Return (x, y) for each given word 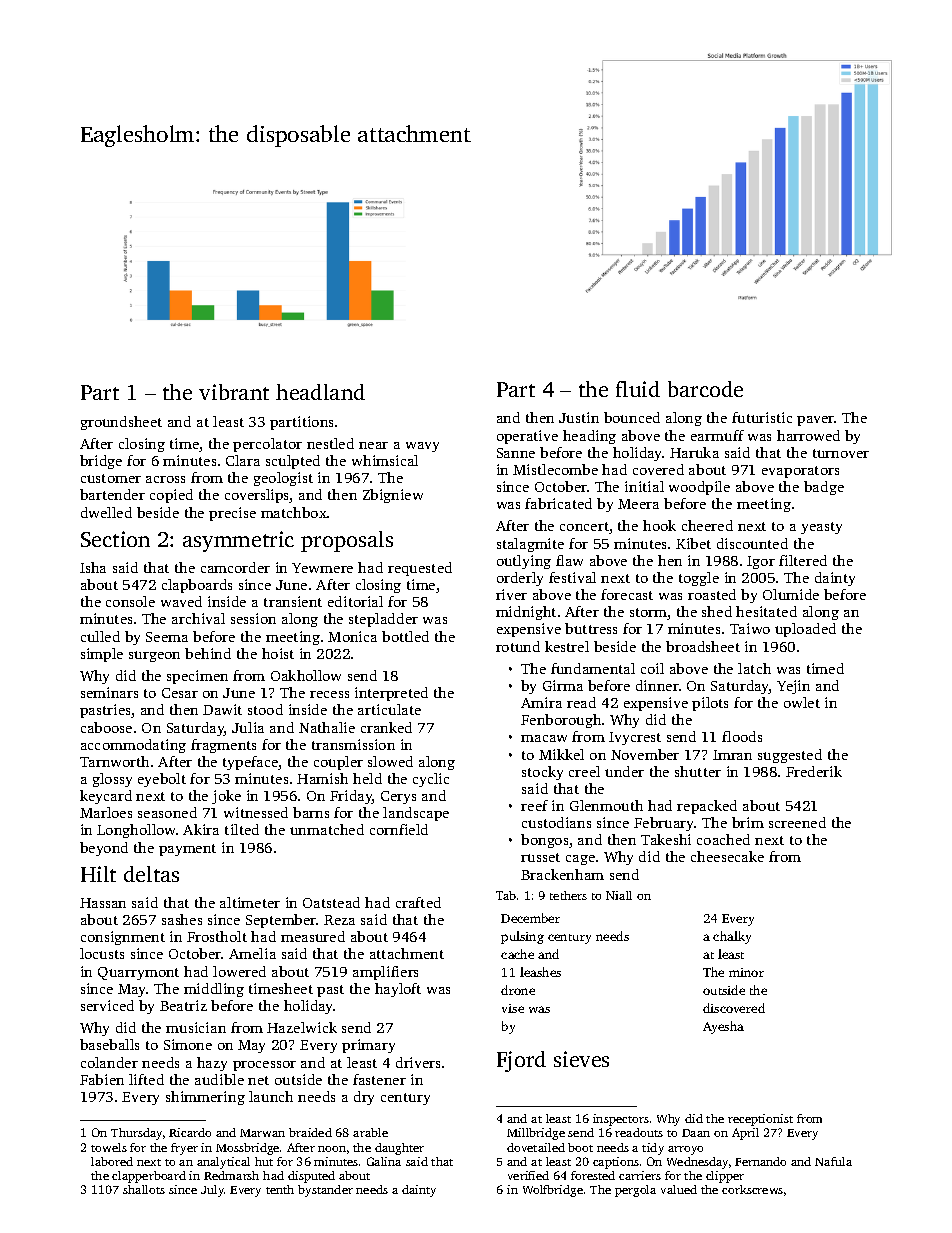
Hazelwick (302, 1027)
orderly (520, 579)
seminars (109, 692)
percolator (267, 445)
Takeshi (666, 839)
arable (370, 1132)
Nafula (833, 1161)
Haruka (694, 452)
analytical (223, 1163)
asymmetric (238, 541)
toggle (699, 579)
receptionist (760, 1120)
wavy (422, 447)
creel (584, 771)
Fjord (521, 1061)
